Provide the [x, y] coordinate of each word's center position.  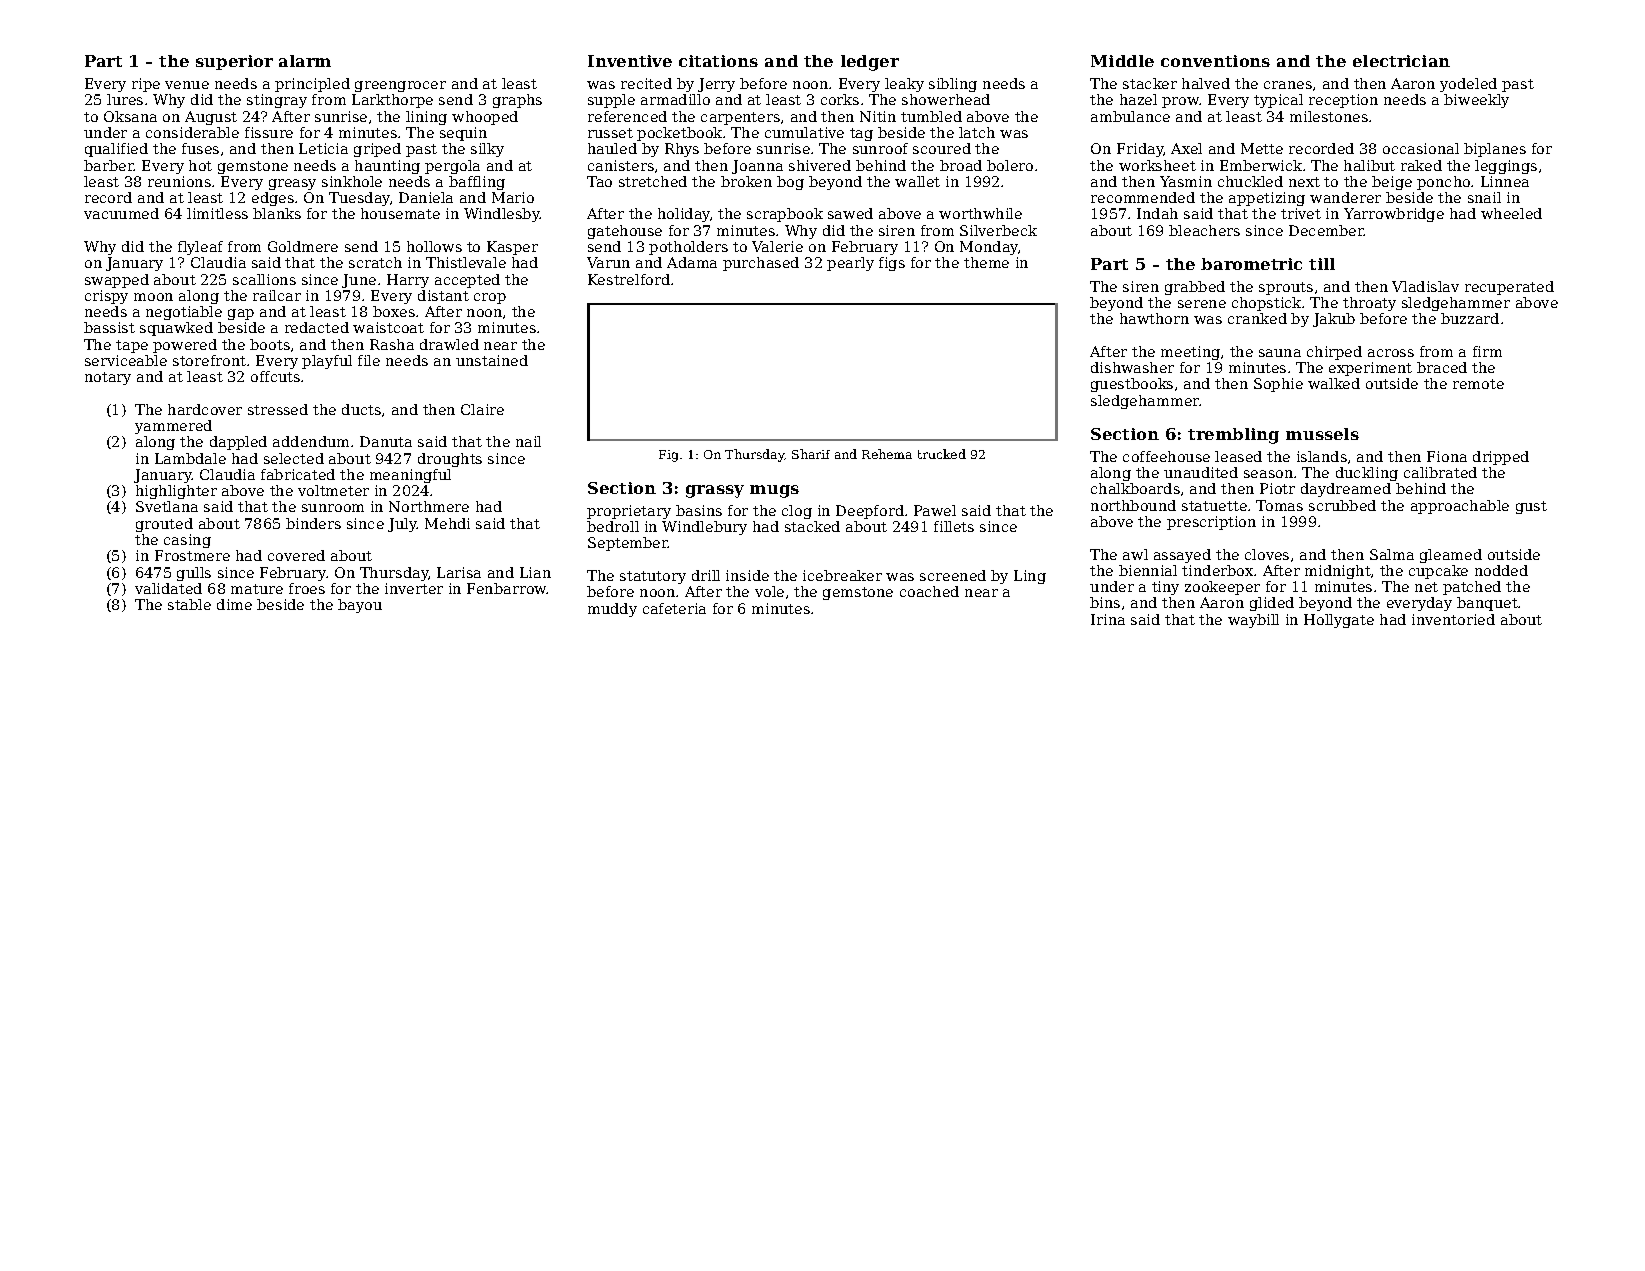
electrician [1401, 61]
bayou [360, 606]
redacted [317, 327]
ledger [870, 63]
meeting [1190, 353]
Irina [1108, 619]
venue [187, 85]
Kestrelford [629, 279]
